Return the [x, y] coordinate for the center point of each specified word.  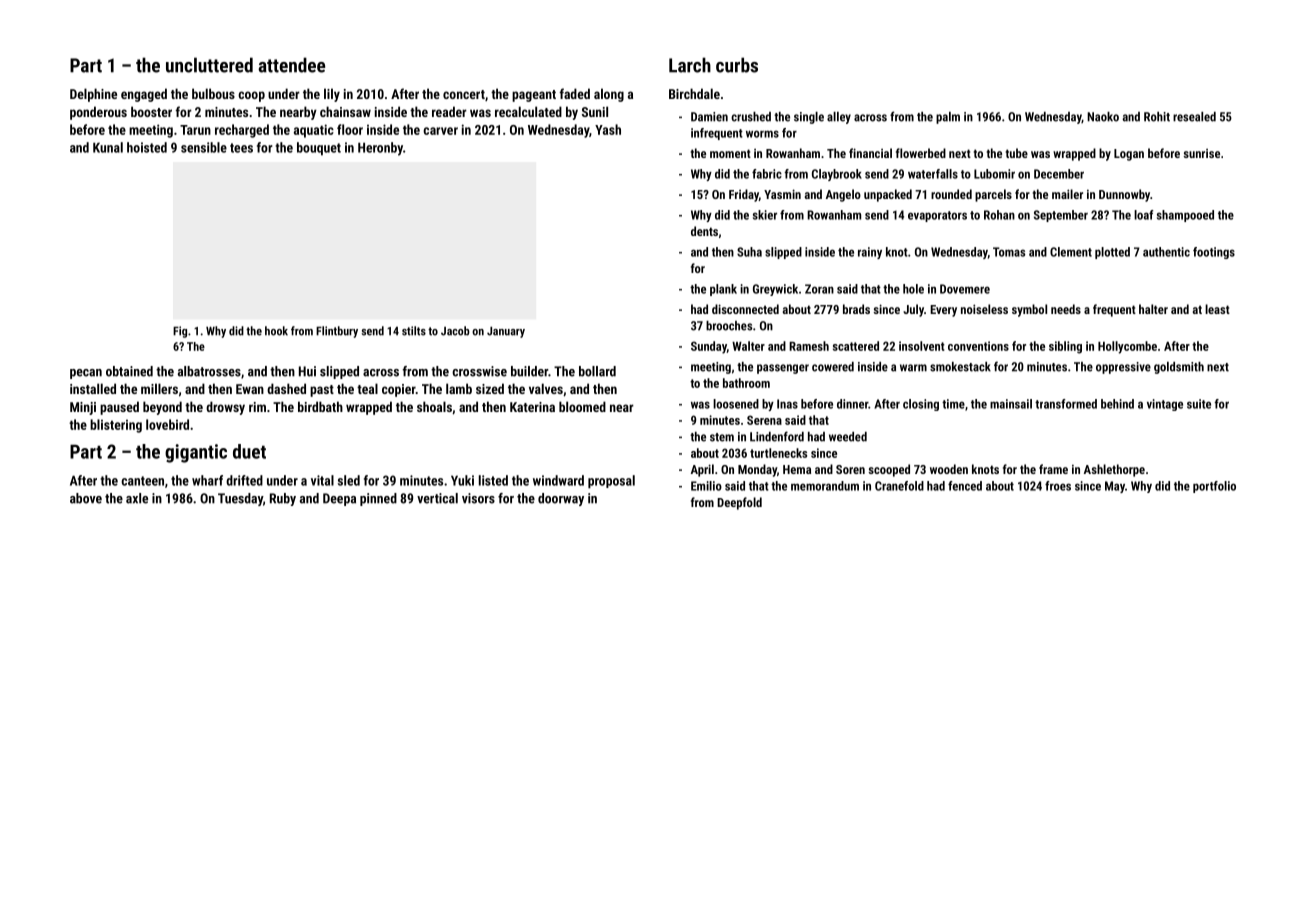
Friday [744, 195]
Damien [709, 117]
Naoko [1103, 117]
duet [249, 451]
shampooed [1185, 216]
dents [704, 231]
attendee [291, 65]
